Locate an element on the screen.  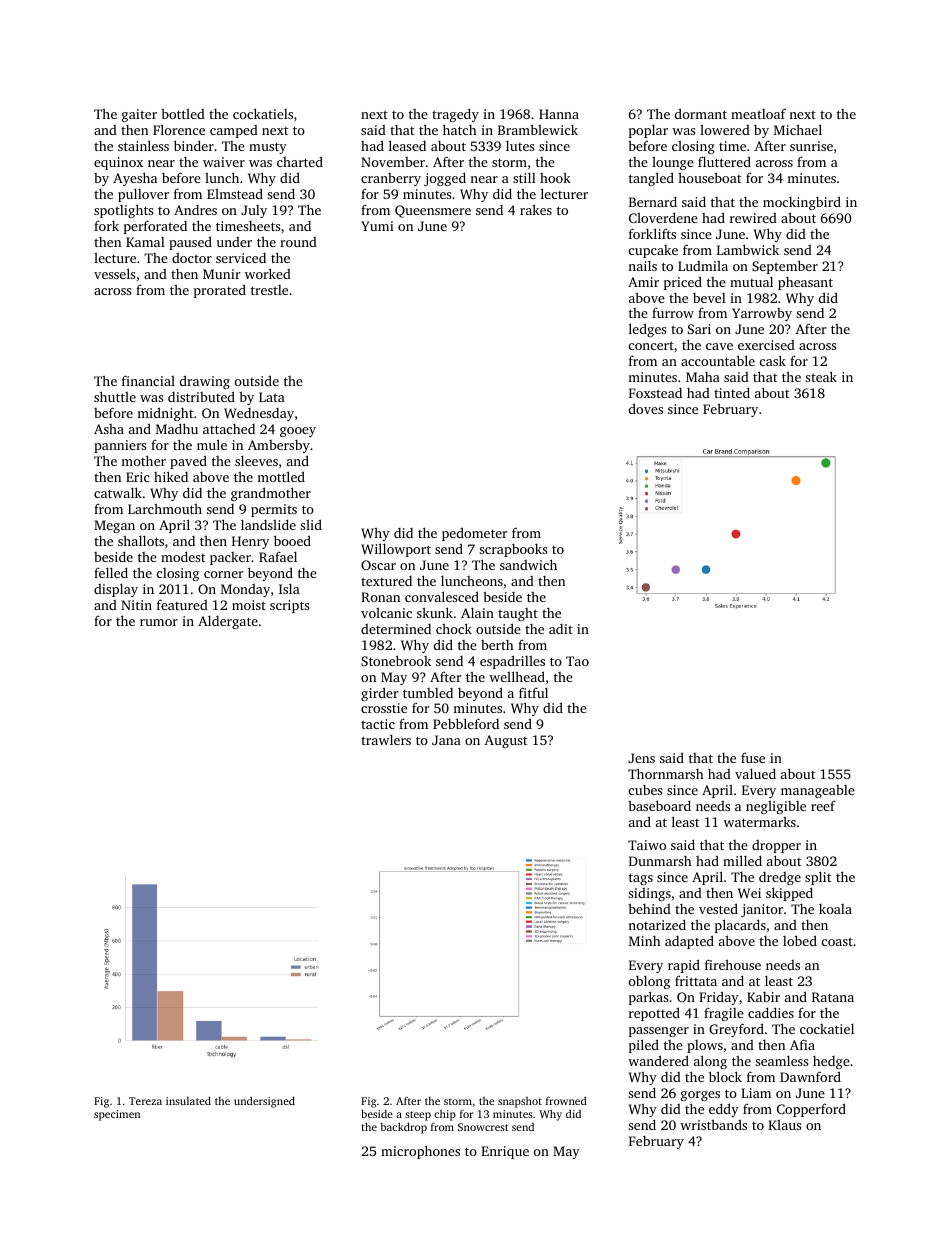
steep is located at coordinates (418, 1116).
